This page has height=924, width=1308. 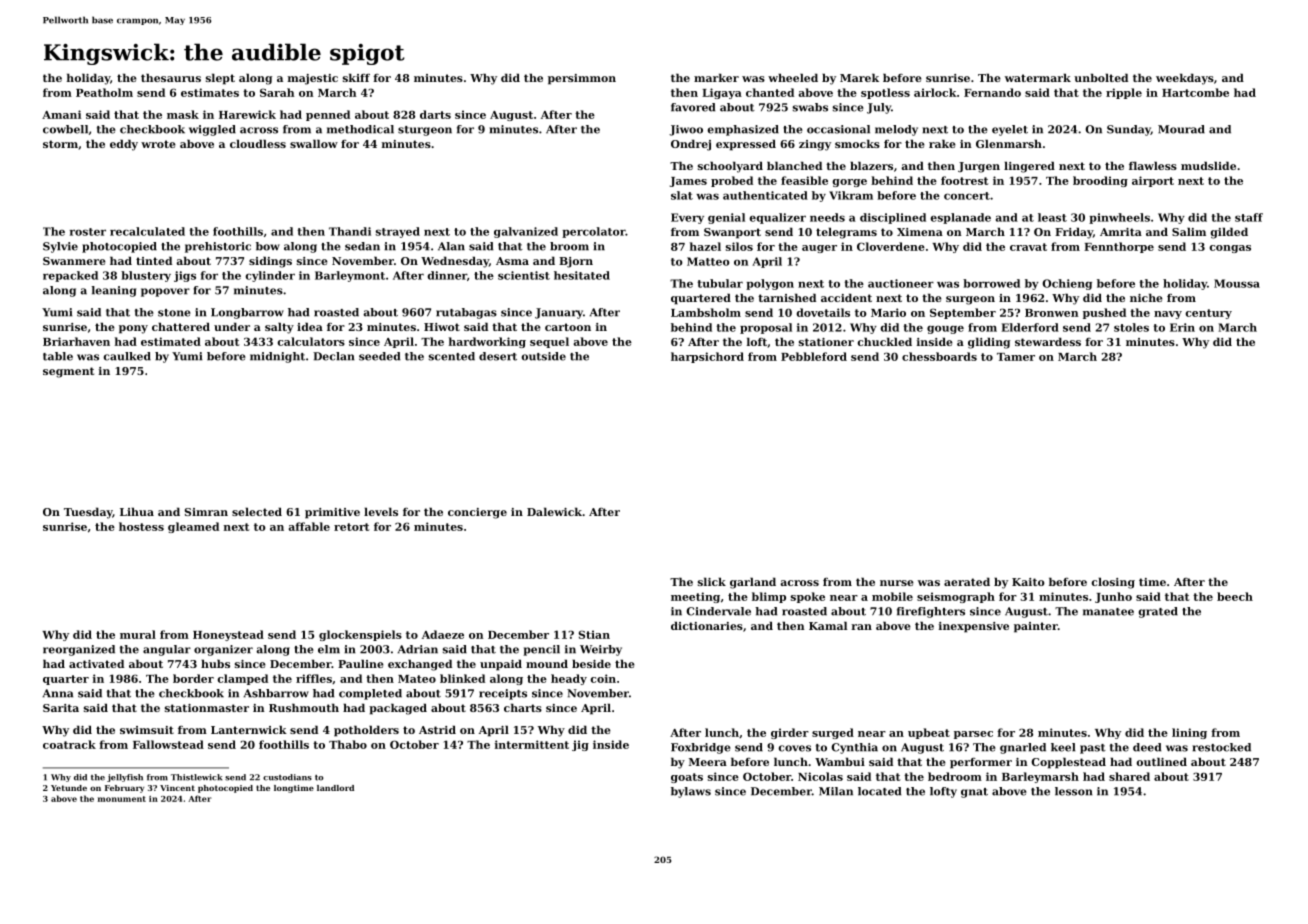 What do you see at coordinates (1181, 129) in the page?
I see `Mourad` at bounding box center [1181, 129].
